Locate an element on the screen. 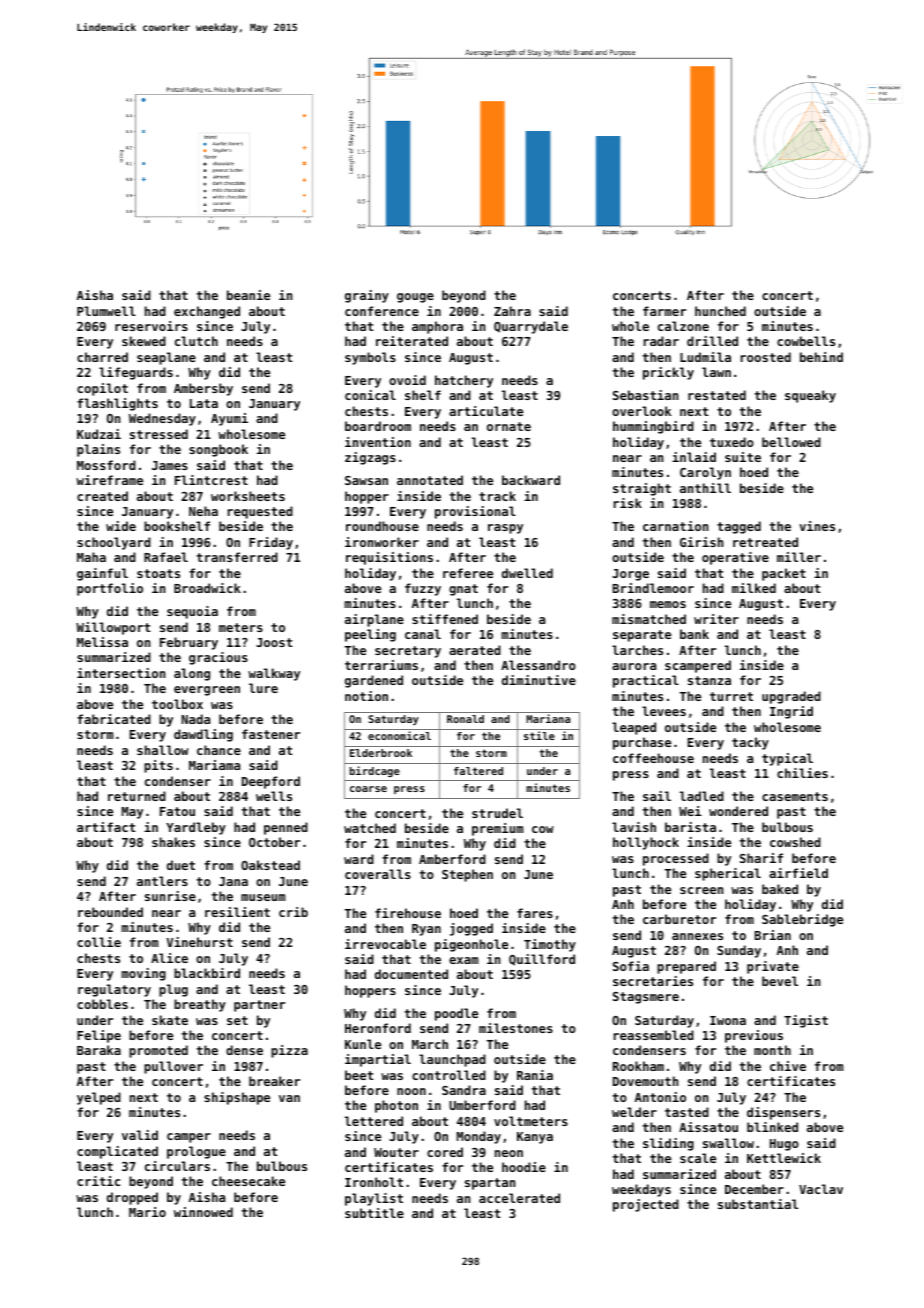 This screenshot has width=924, height=1308. gouge is located at coordinates (415, 298).
